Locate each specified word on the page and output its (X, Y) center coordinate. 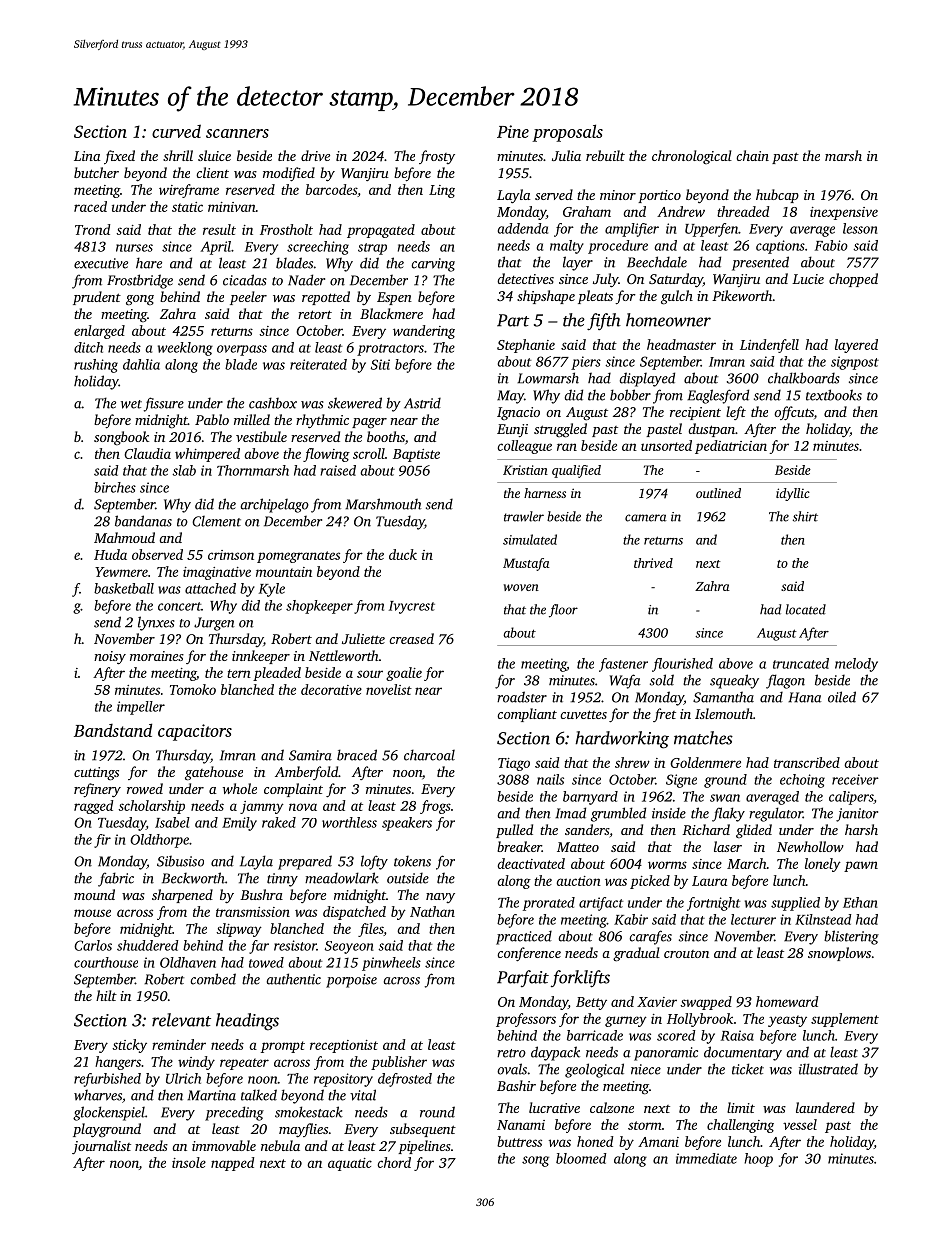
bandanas (143, 521)
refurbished (107, 1080)
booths (386, 436)
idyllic (793, 494)
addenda (523, 228)
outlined (718, 493)
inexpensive (844, 213)
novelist (389, 689)
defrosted (405, 1080)
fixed (119, 157)
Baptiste (416, 455)
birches (115, 487)
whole (240, 788)
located (806, 609)
